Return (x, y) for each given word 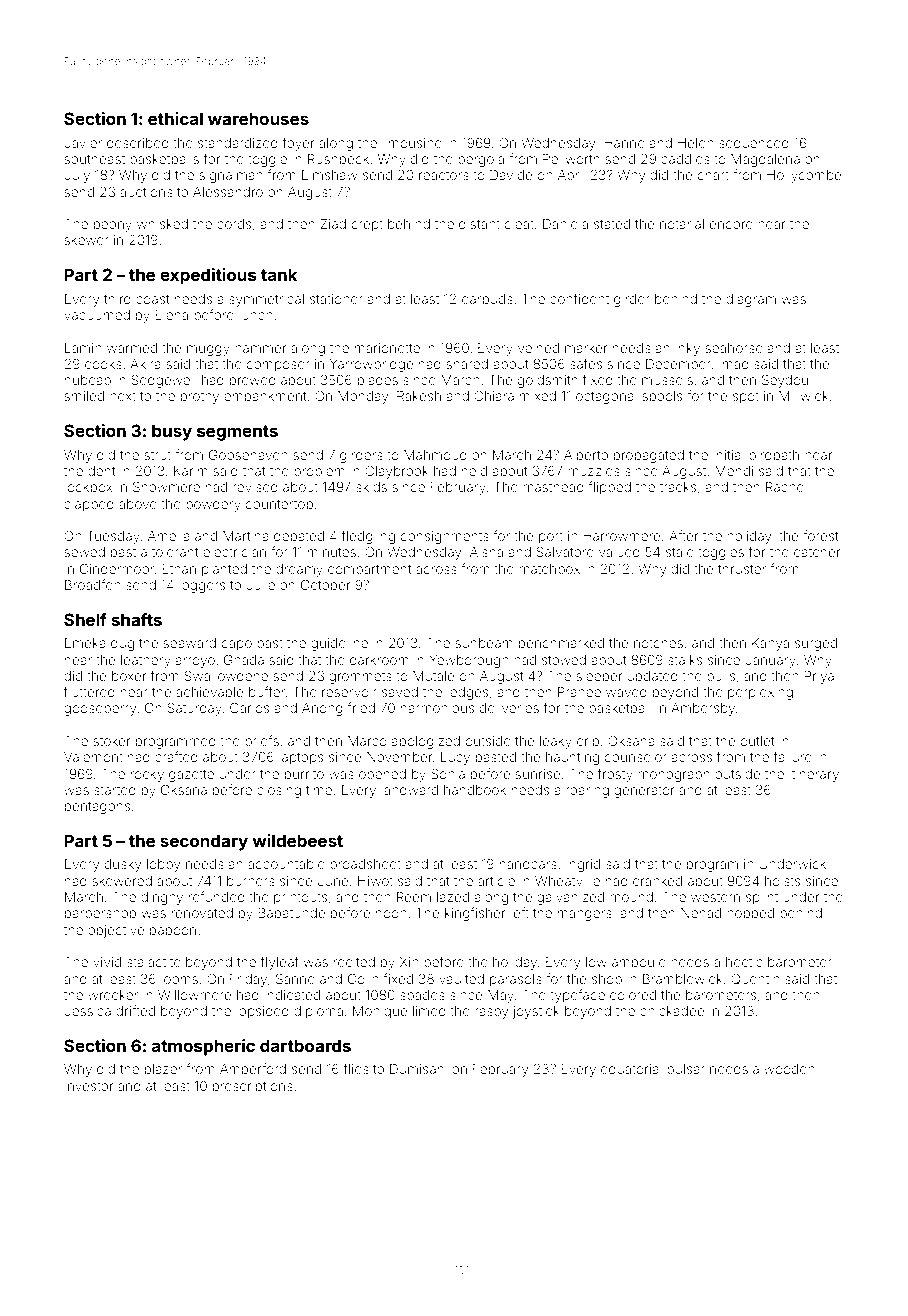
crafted (176, 756)
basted (496, 757)
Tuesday (113, 537)
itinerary (814, 775)
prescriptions (253, 1087)
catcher (817, 552)
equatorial (631, 1070)
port (551, 538)
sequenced (754, 144)
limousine (412, 143)
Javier (83, 143)
